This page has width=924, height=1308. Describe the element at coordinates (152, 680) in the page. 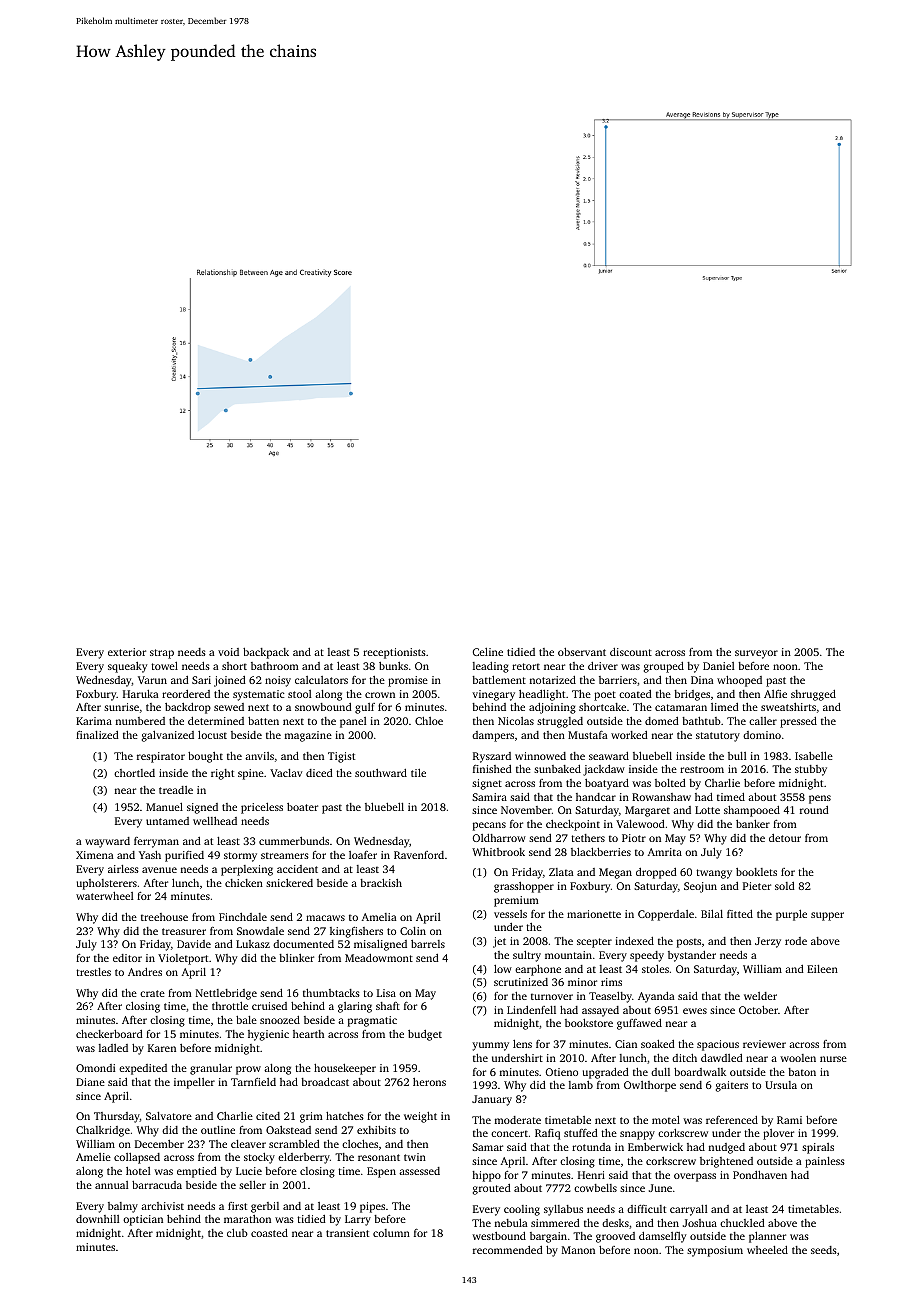

I see `Varun` at that location.
